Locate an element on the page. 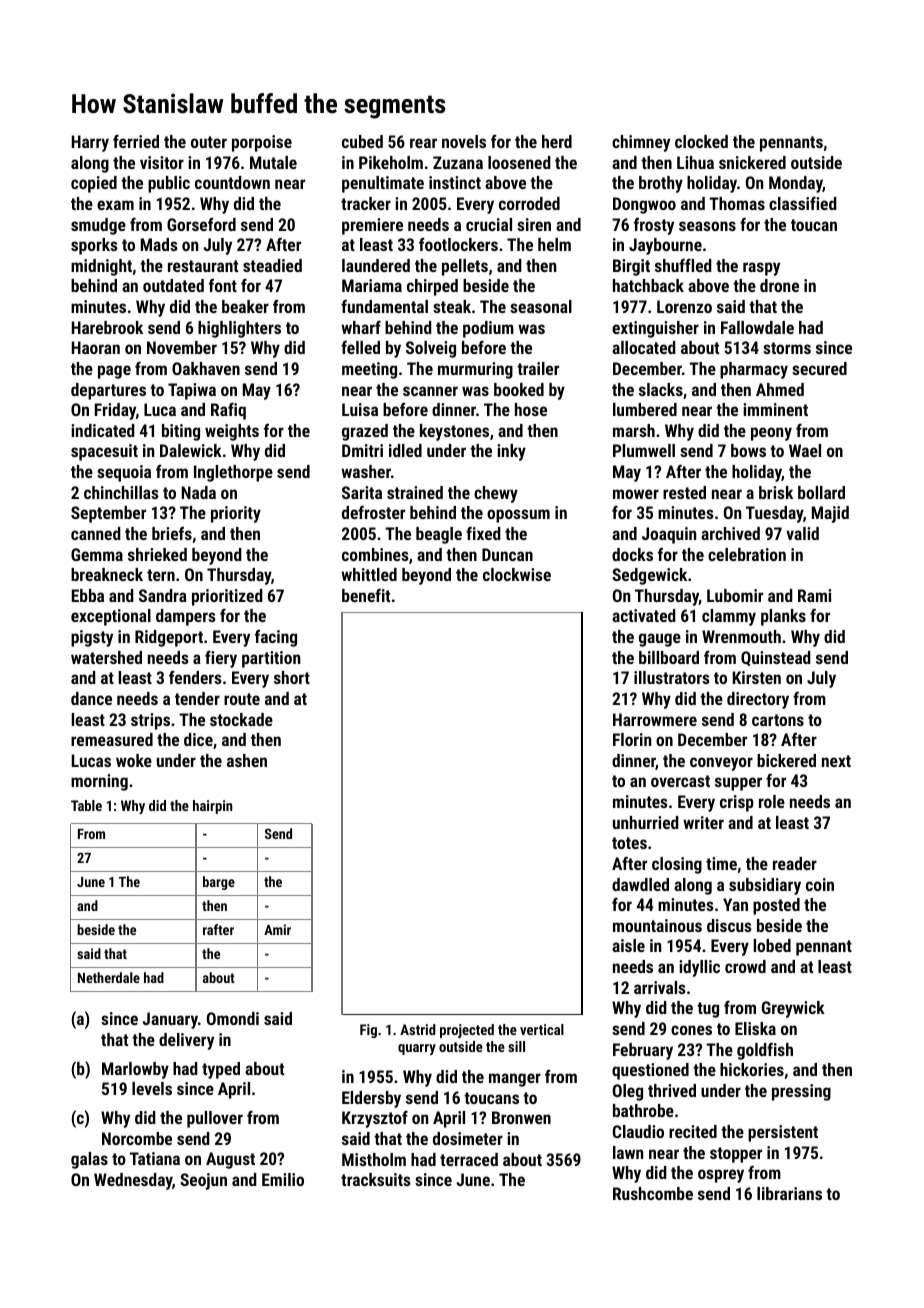 Image resolution: width=924 pixels, height=1308 pixels. Marlowby is located at coordinates (135, 1070).
